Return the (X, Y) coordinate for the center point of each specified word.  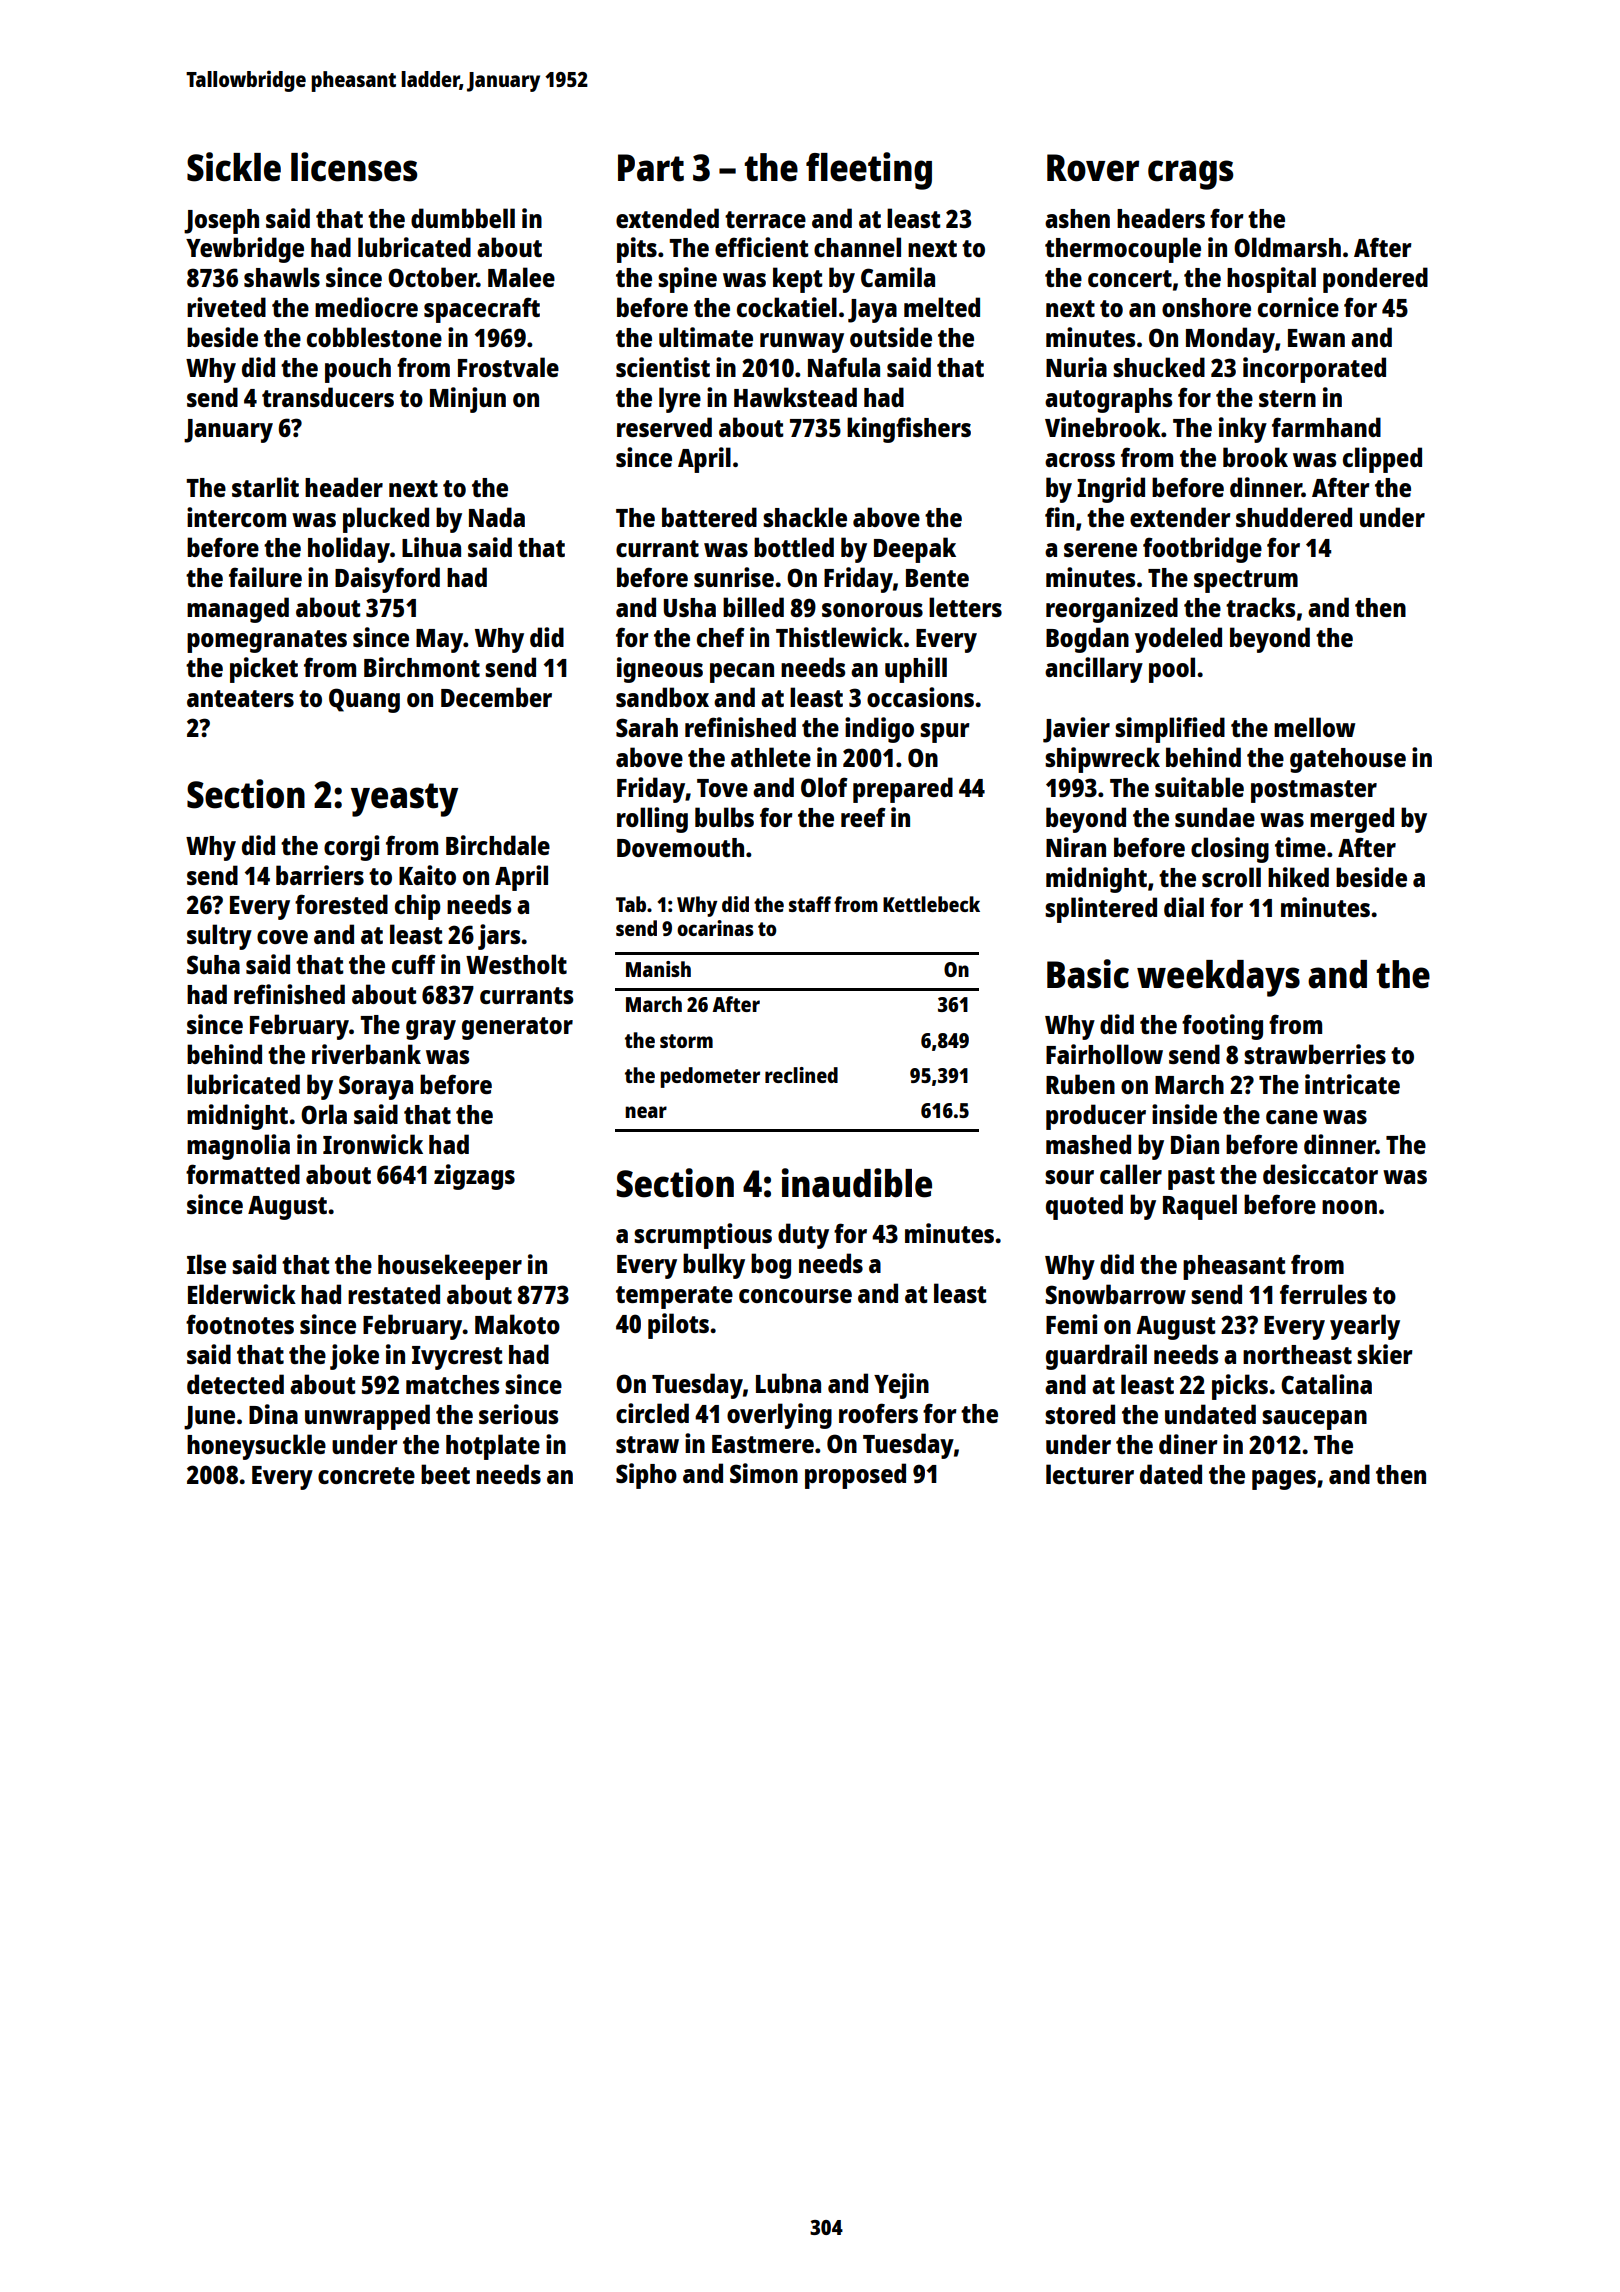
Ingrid (1111, 490)
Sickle (234, 167)
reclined (801, 1075)
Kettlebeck (931, 904)
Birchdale (498, 845)
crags (1190, 175)
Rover (1093, 168)
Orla (324, 1114)
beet (445, 1474)
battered (709, 517)
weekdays (1218, 978)
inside (1184, 1114)
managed (238, 610)
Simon (764, 1473)
